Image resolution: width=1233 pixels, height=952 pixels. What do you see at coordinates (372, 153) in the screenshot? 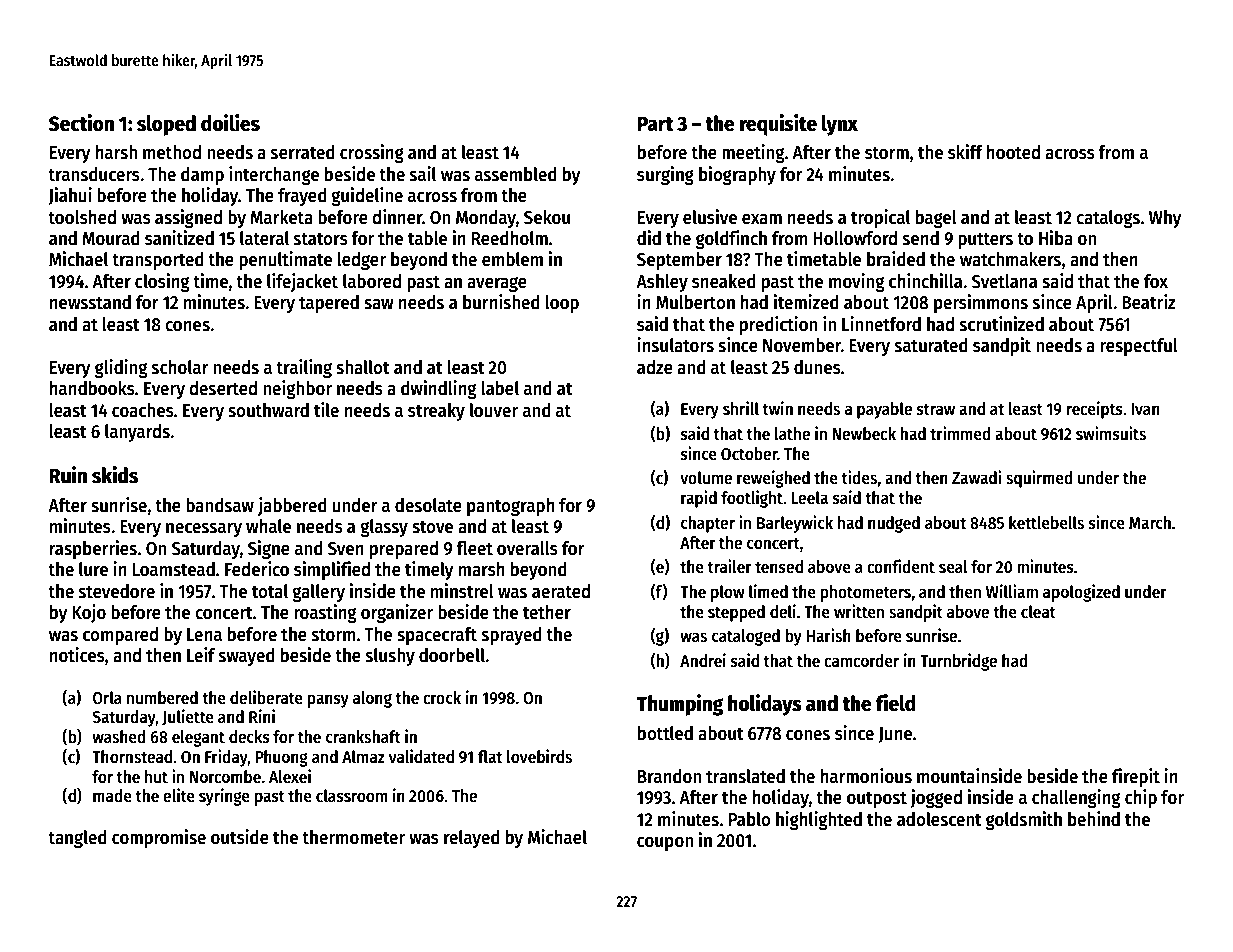
I see `crossing` at bounding box center [372, 153].
